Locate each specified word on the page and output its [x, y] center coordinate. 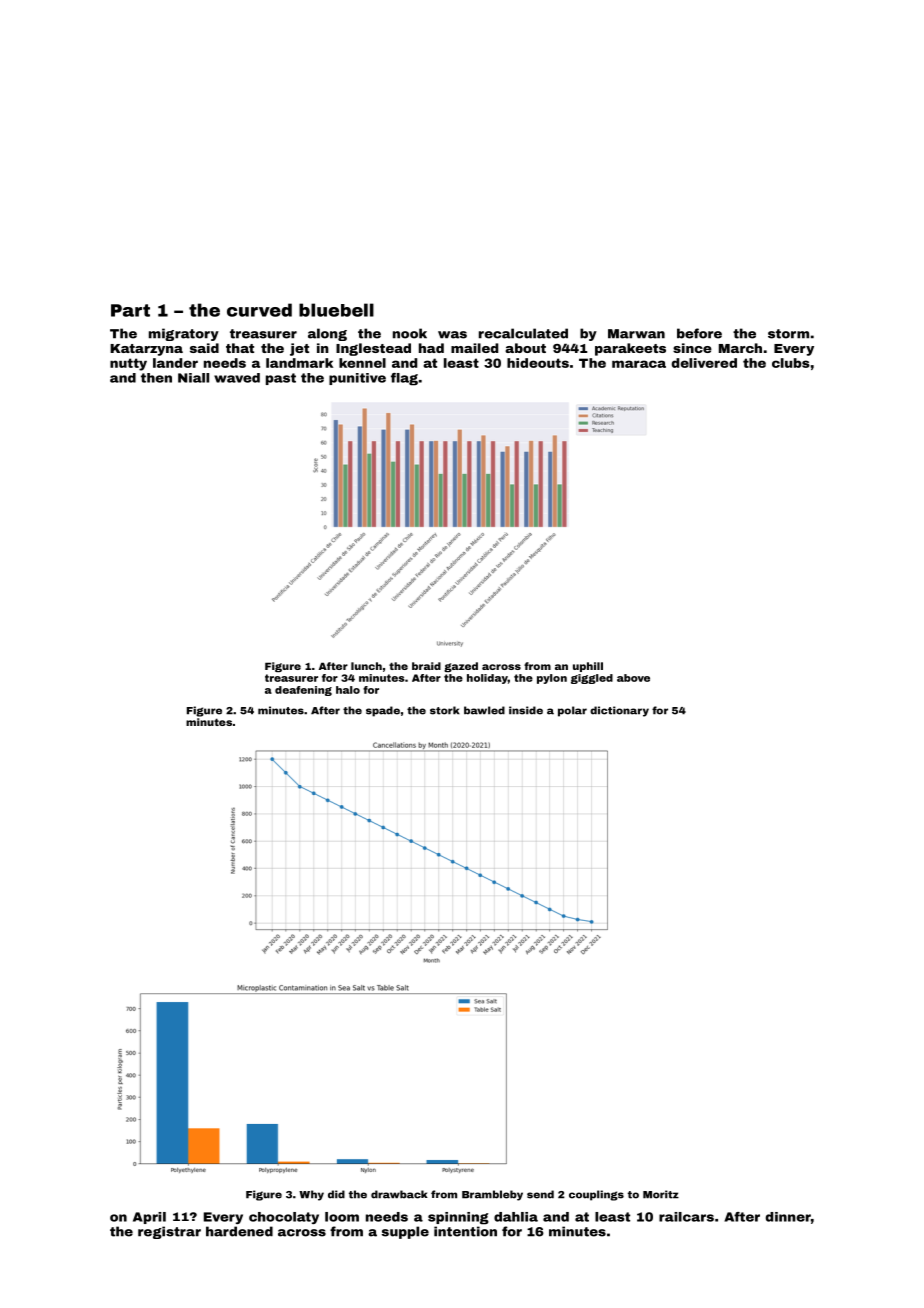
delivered [704, 363]
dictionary [619, 711]
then [156, 378]
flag [404, 379]
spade [383, 711]
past [281, 379]
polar [572, 711]
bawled [484, 710]
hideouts [538, 363]
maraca [639, 364]
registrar [169, 1232]
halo [348, 690]
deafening [303, 691]
